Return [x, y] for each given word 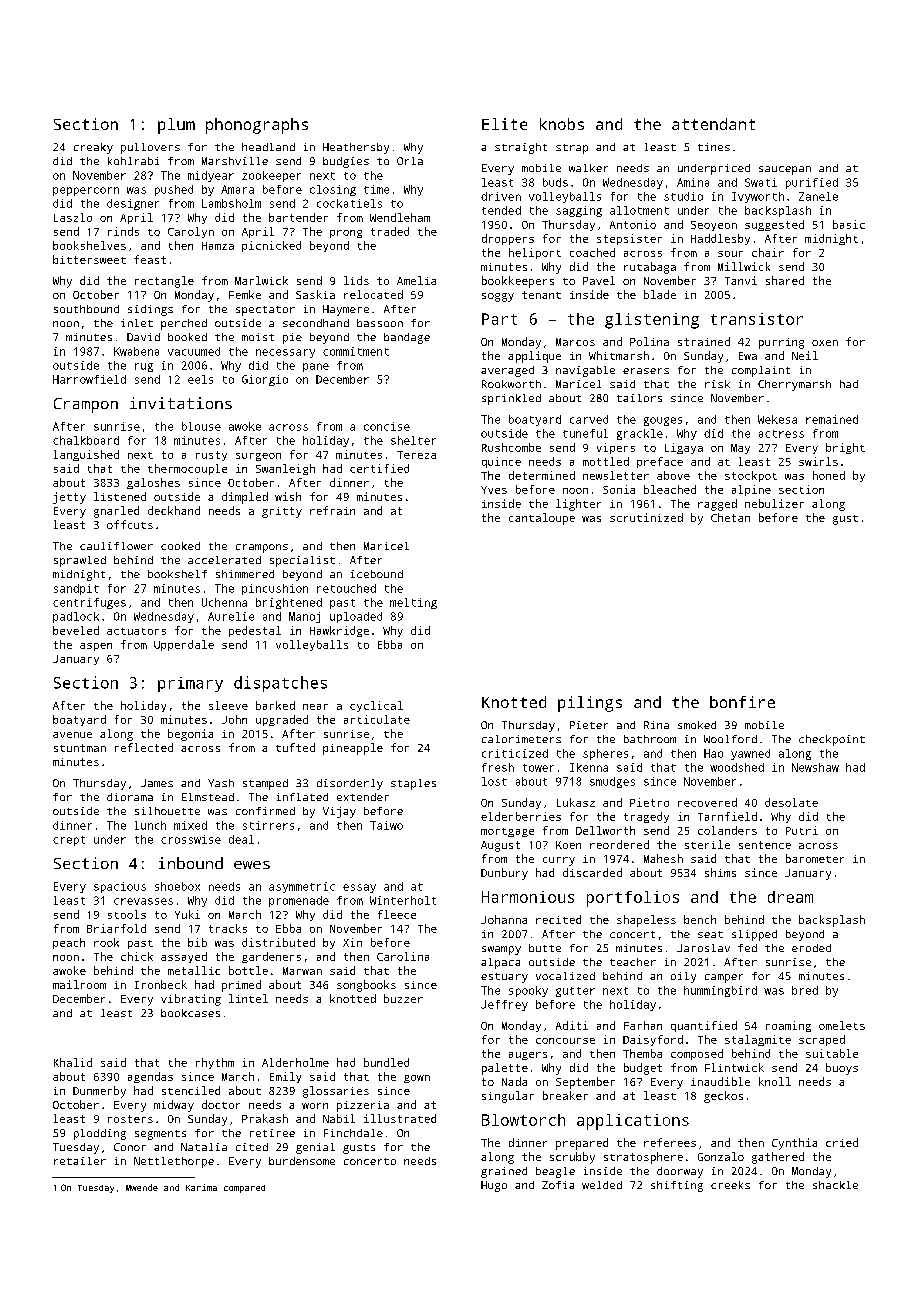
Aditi [572, 1025]
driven [501, 196]
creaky [93, 148]
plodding [100, 1134]
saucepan [785, 170]
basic [849, 224]
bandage [407, 338]
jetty [69, 498]
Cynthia [794, 1144]
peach [69, 943]
